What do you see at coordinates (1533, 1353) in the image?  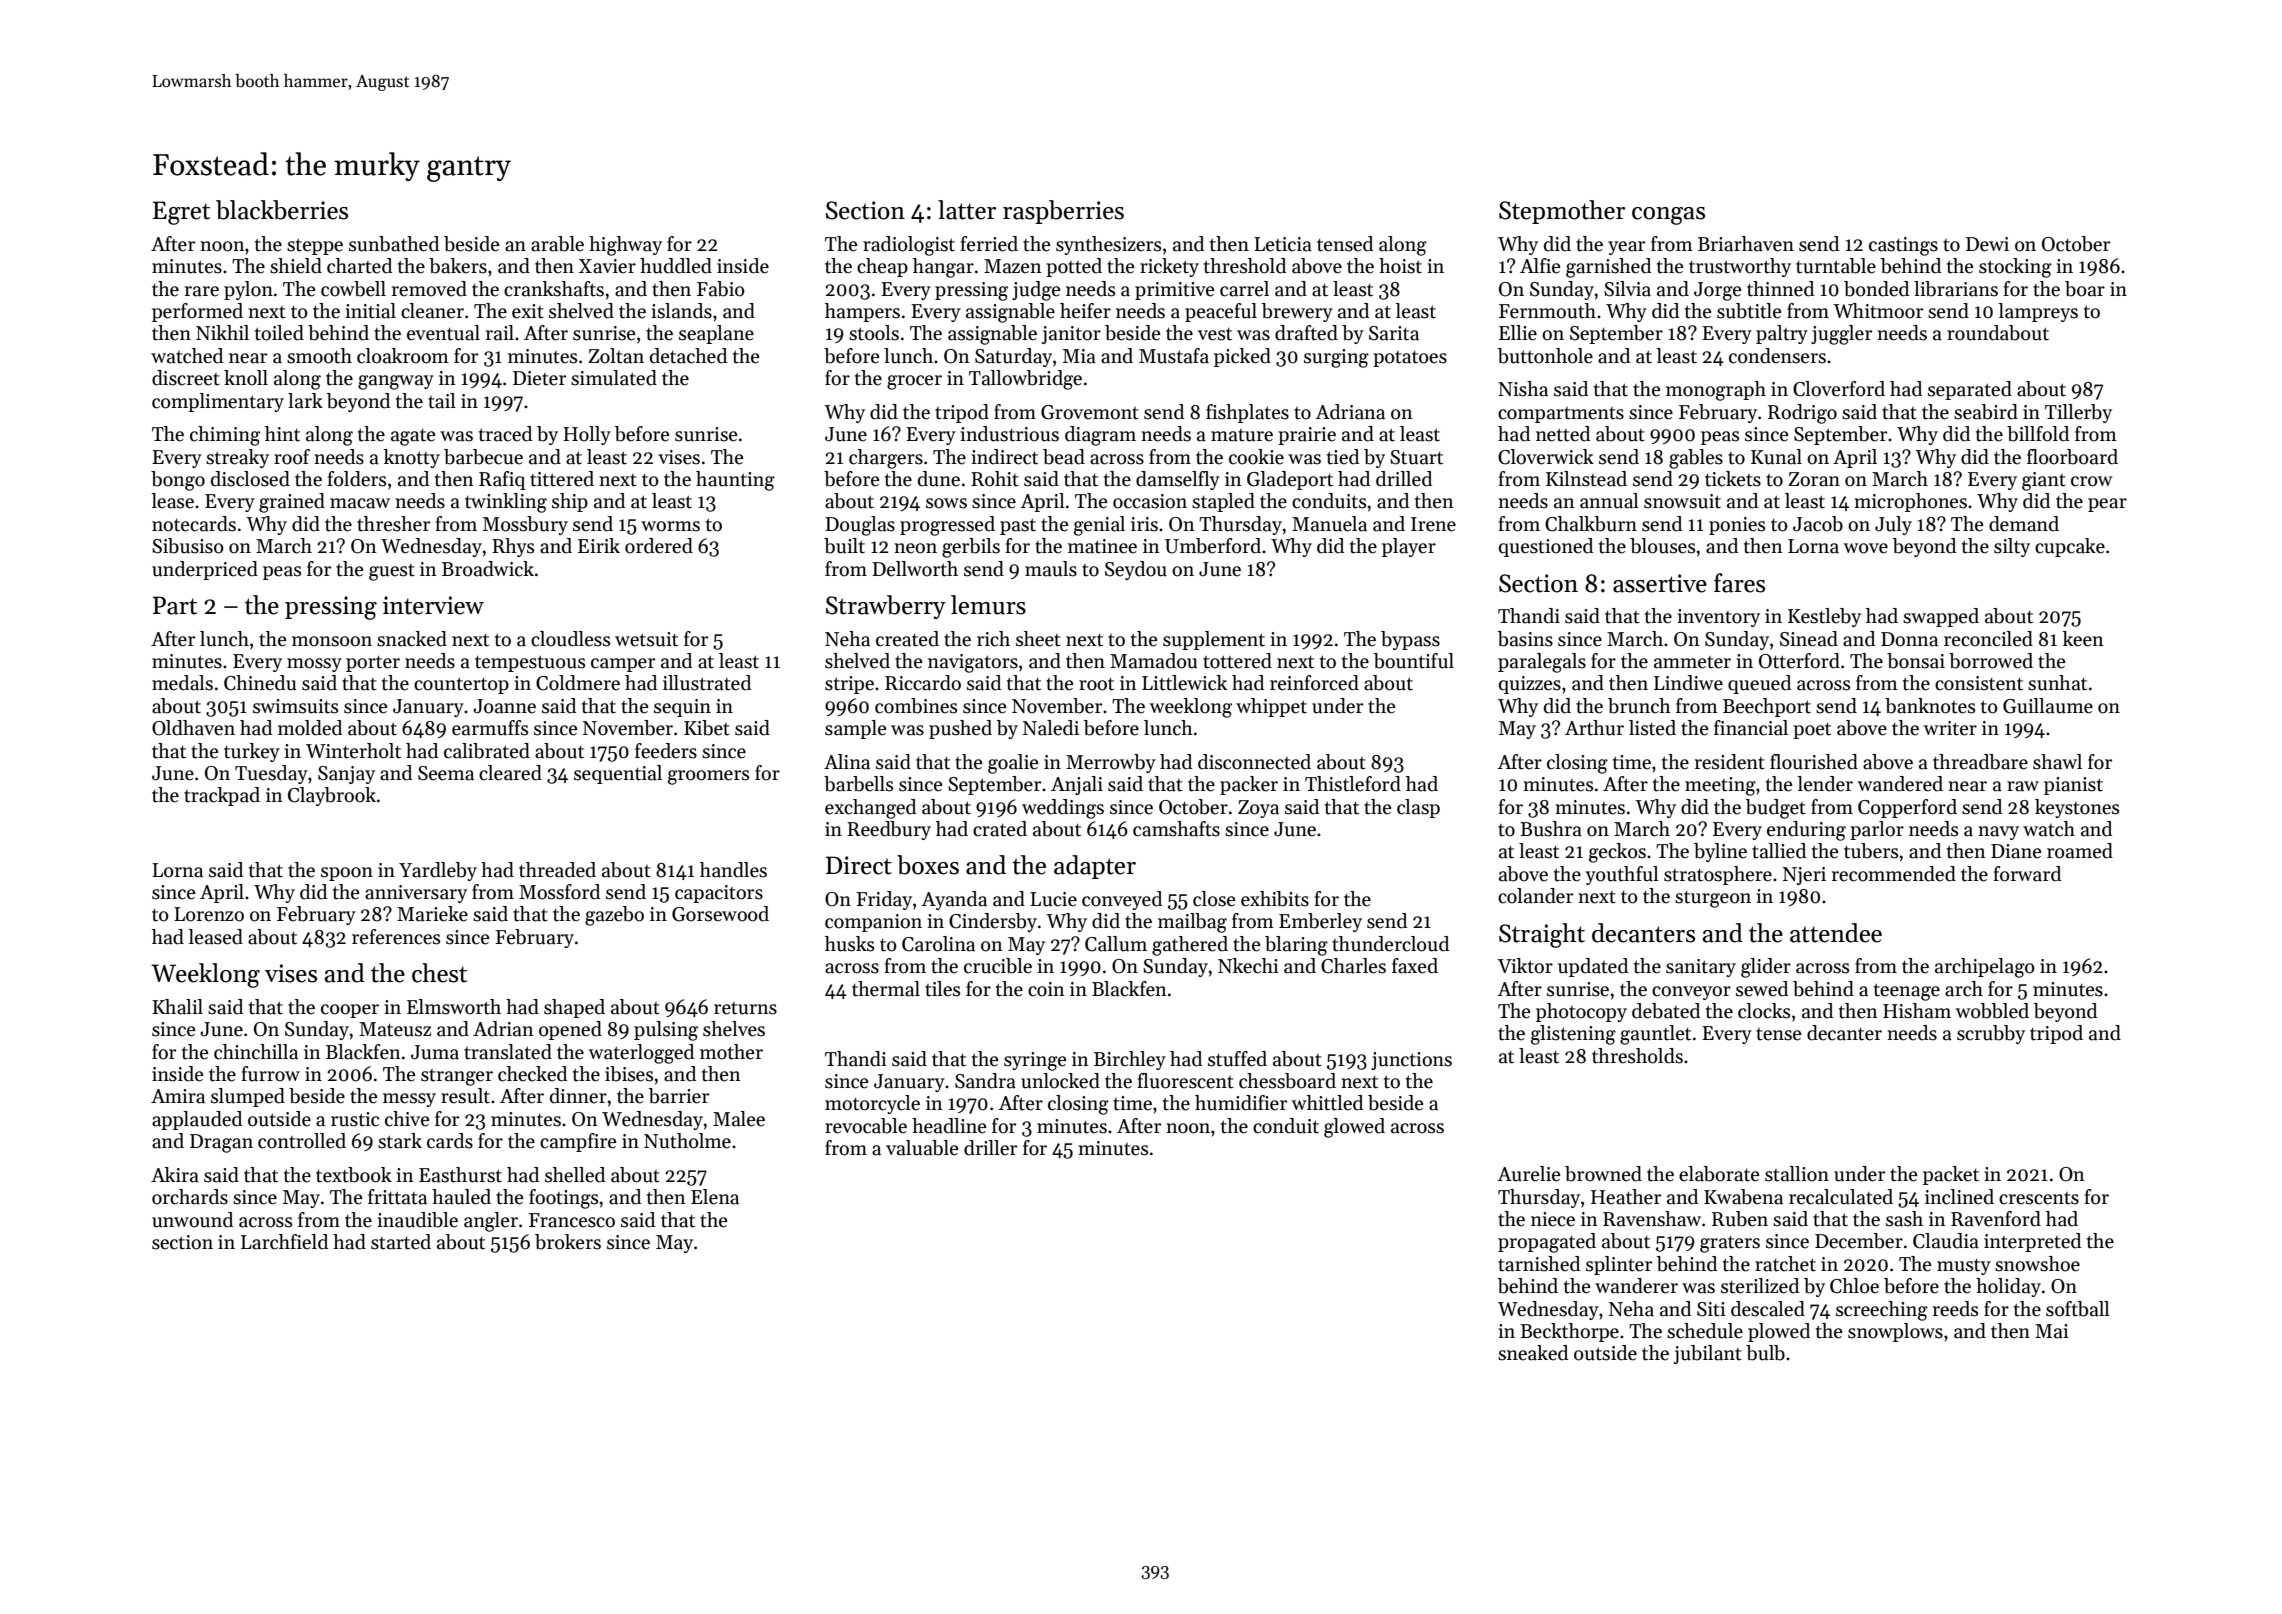 I see `sneaked` at bounding box center [1533, 1353].
